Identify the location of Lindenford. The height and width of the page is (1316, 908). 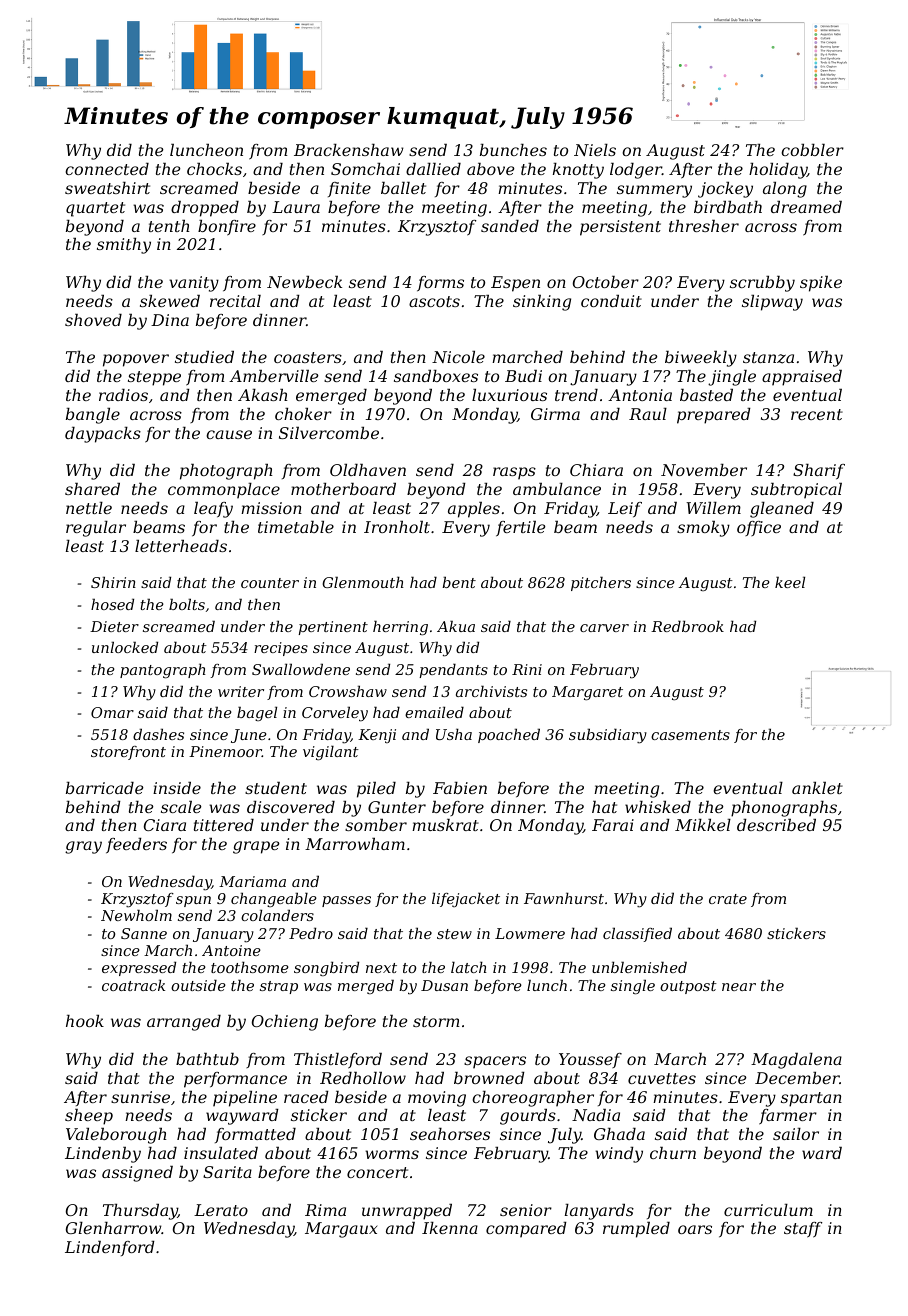
(110, 1248).
